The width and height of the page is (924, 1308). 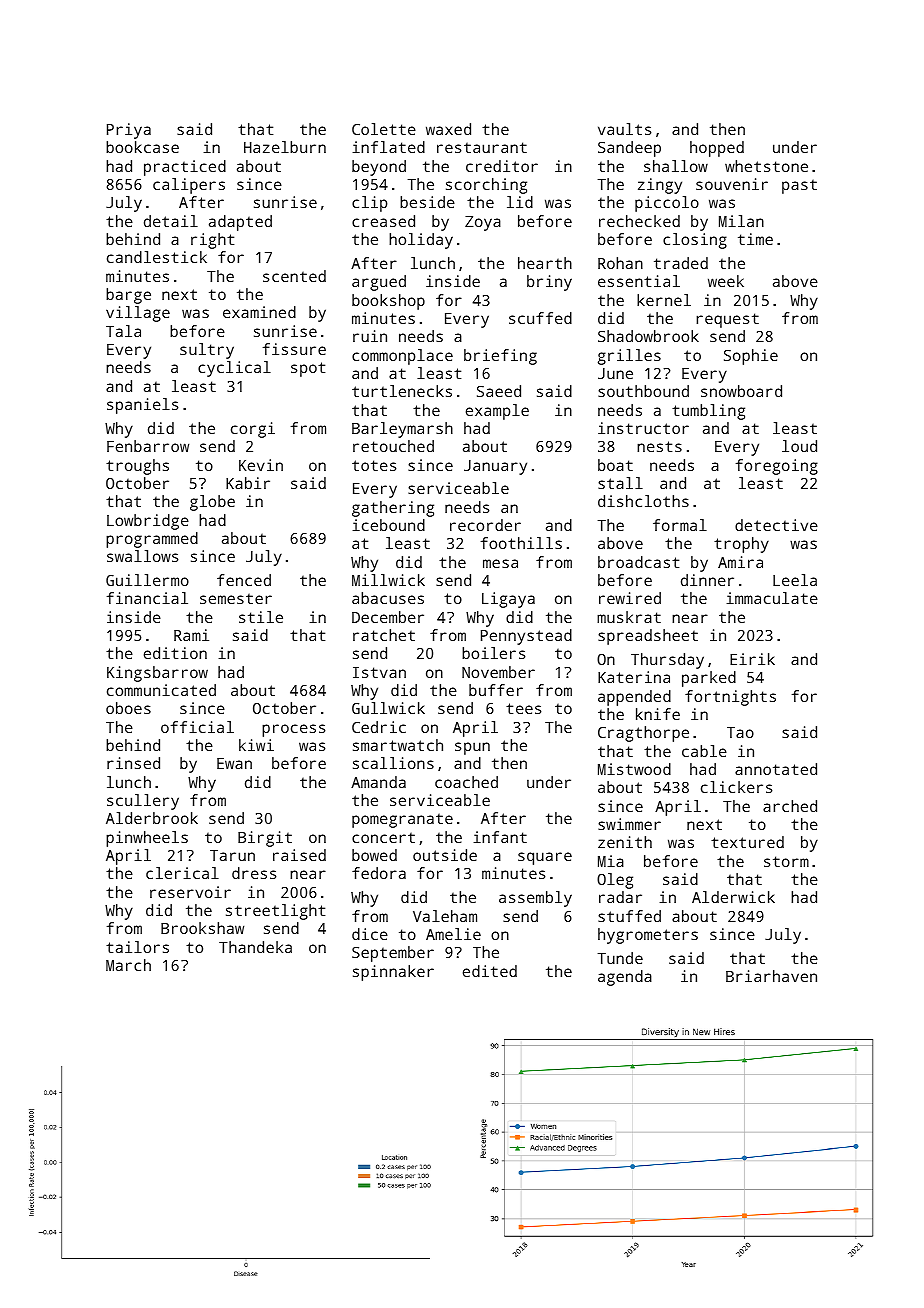 I want to click on Sophie, so click(x=751, y=357).
